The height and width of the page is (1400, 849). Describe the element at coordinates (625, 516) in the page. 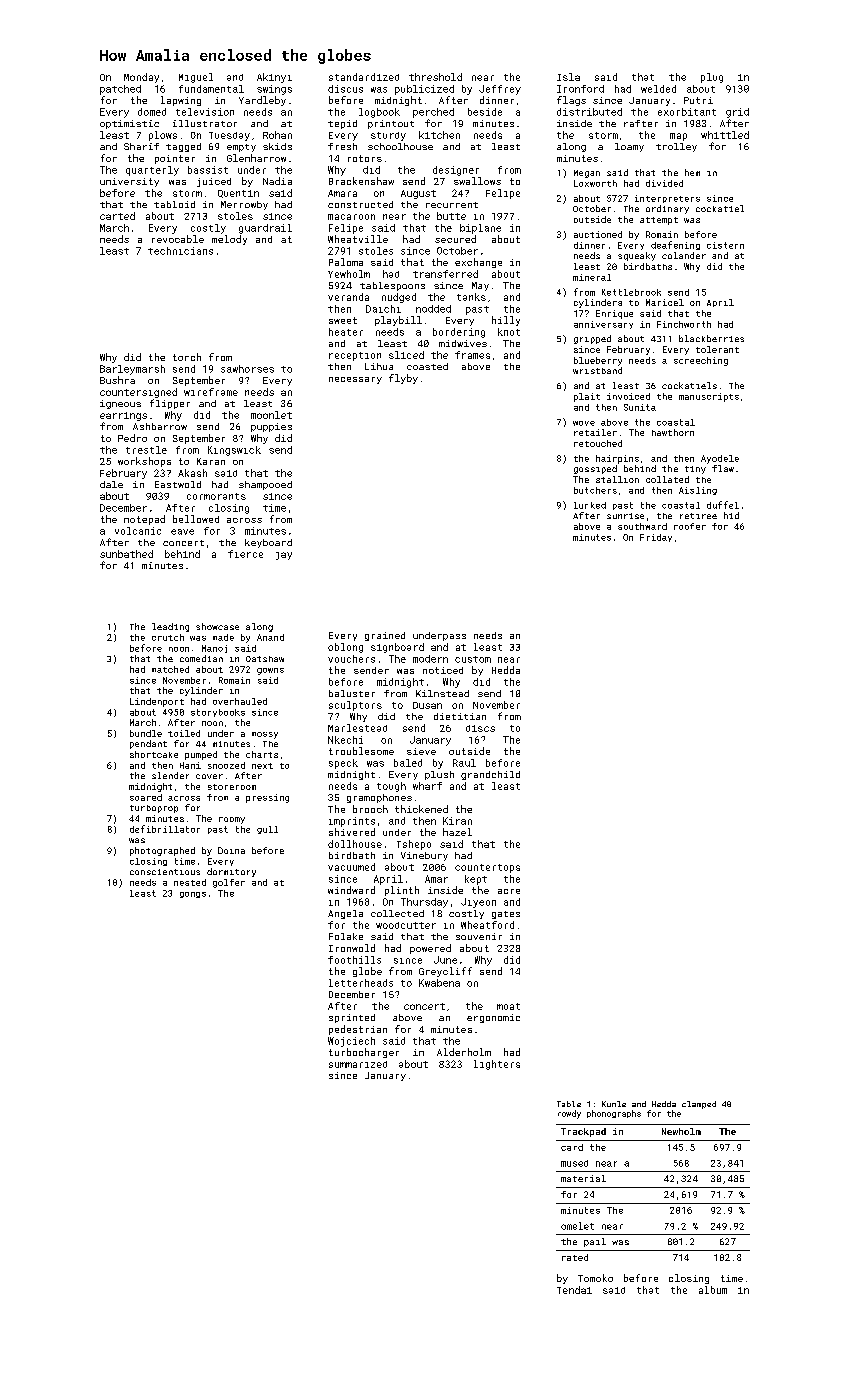

I see `sunrise` at that location.
